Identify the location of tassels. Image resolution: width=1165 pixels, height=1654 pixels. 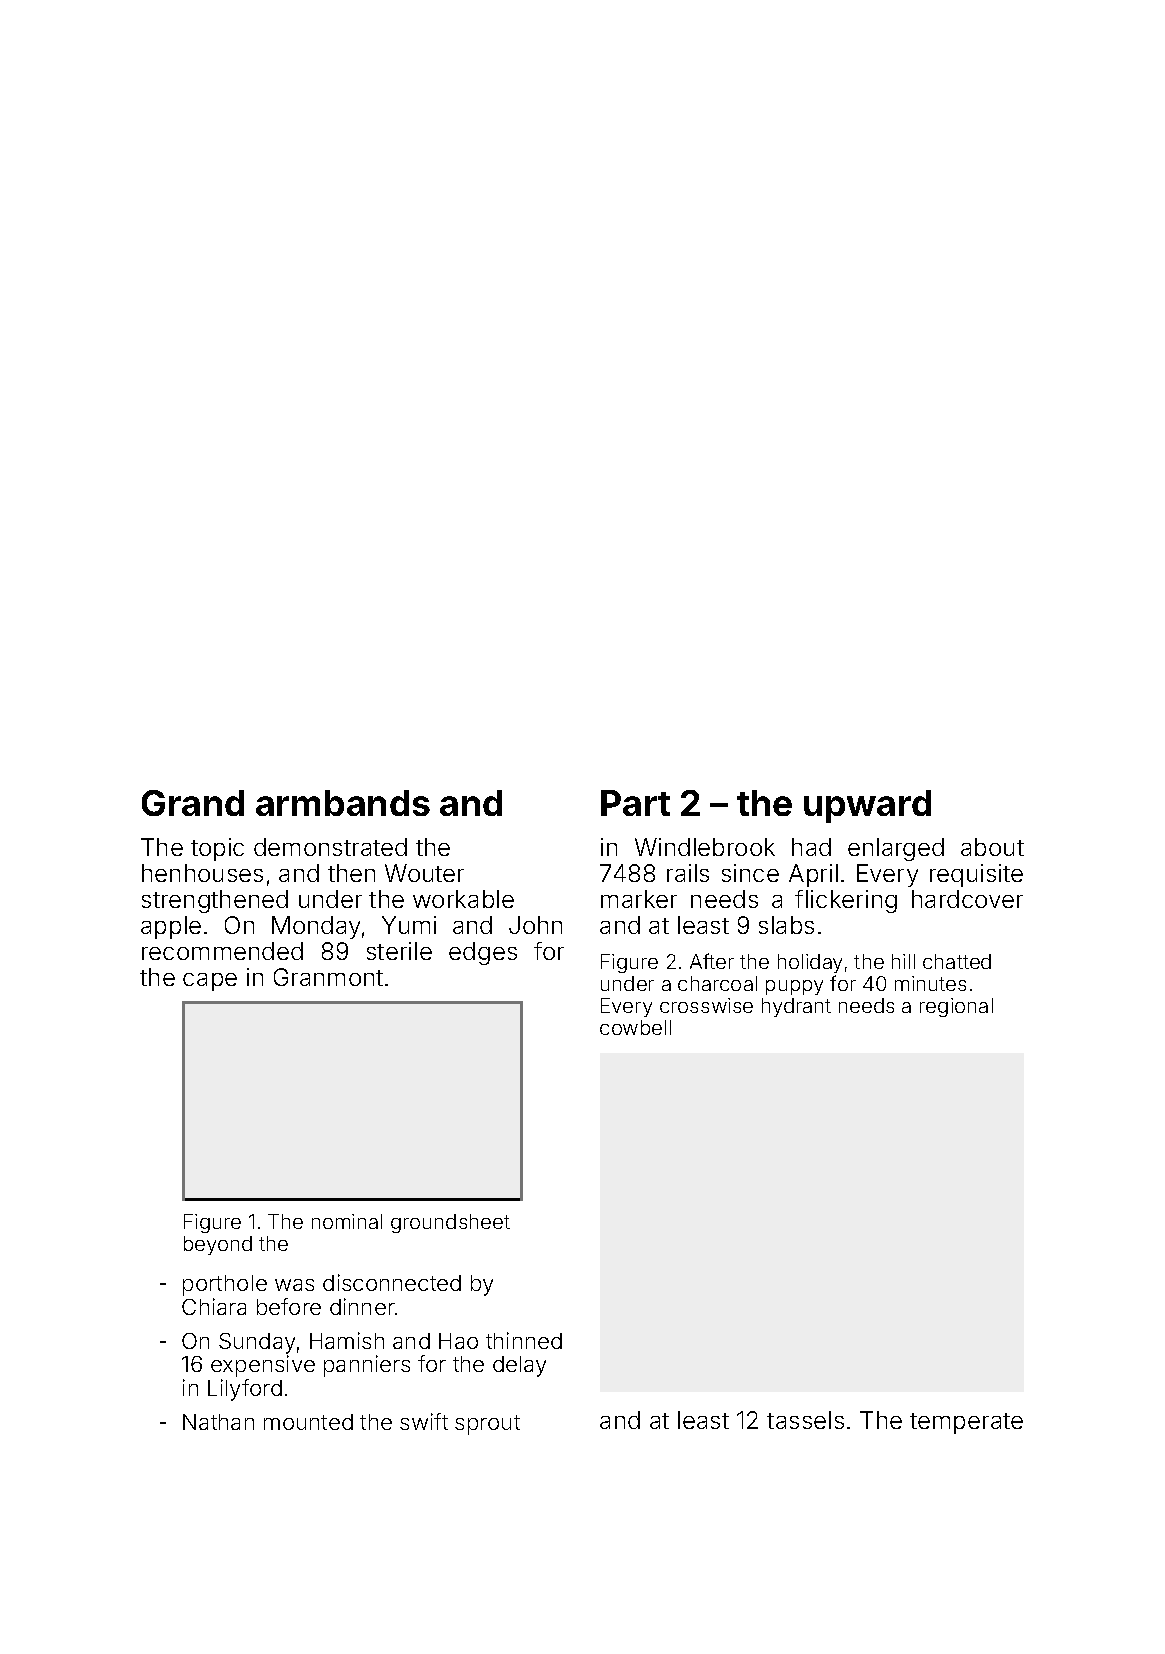
(805, 1420).
